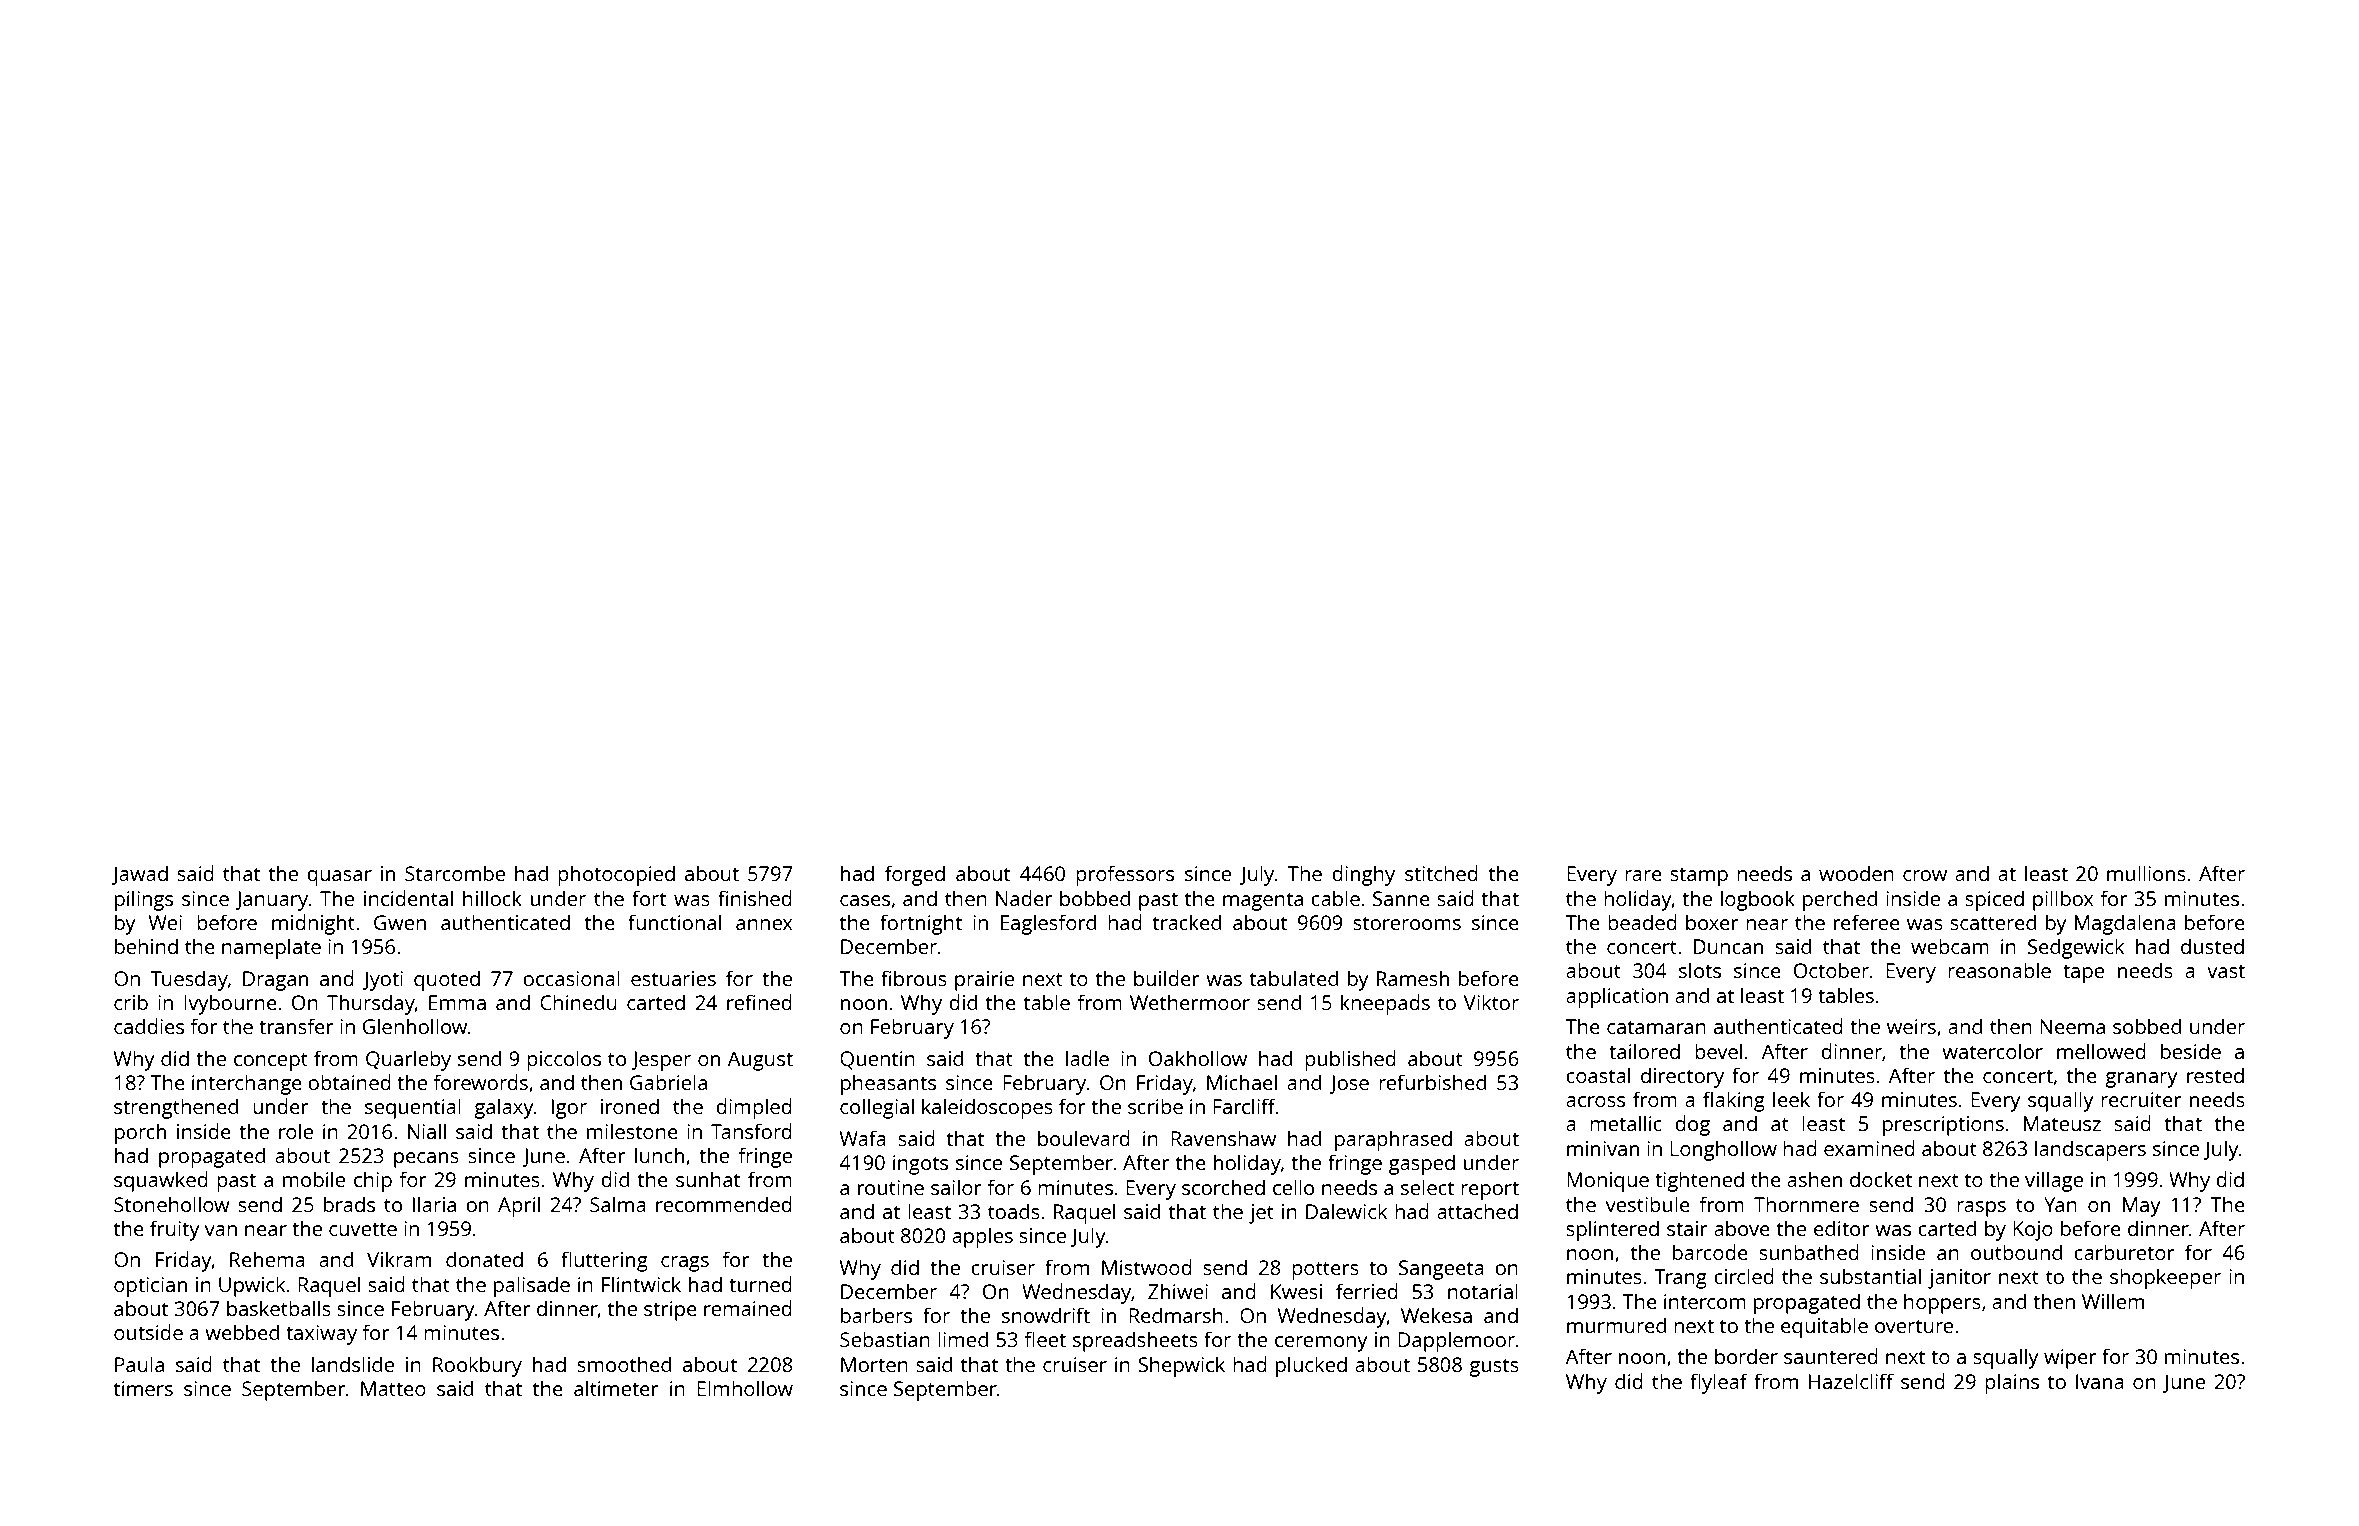 Image resolution: width=2359 pixels, height=1526 pixels. I want to click on Redmarsh, so click(1176, 1315).
